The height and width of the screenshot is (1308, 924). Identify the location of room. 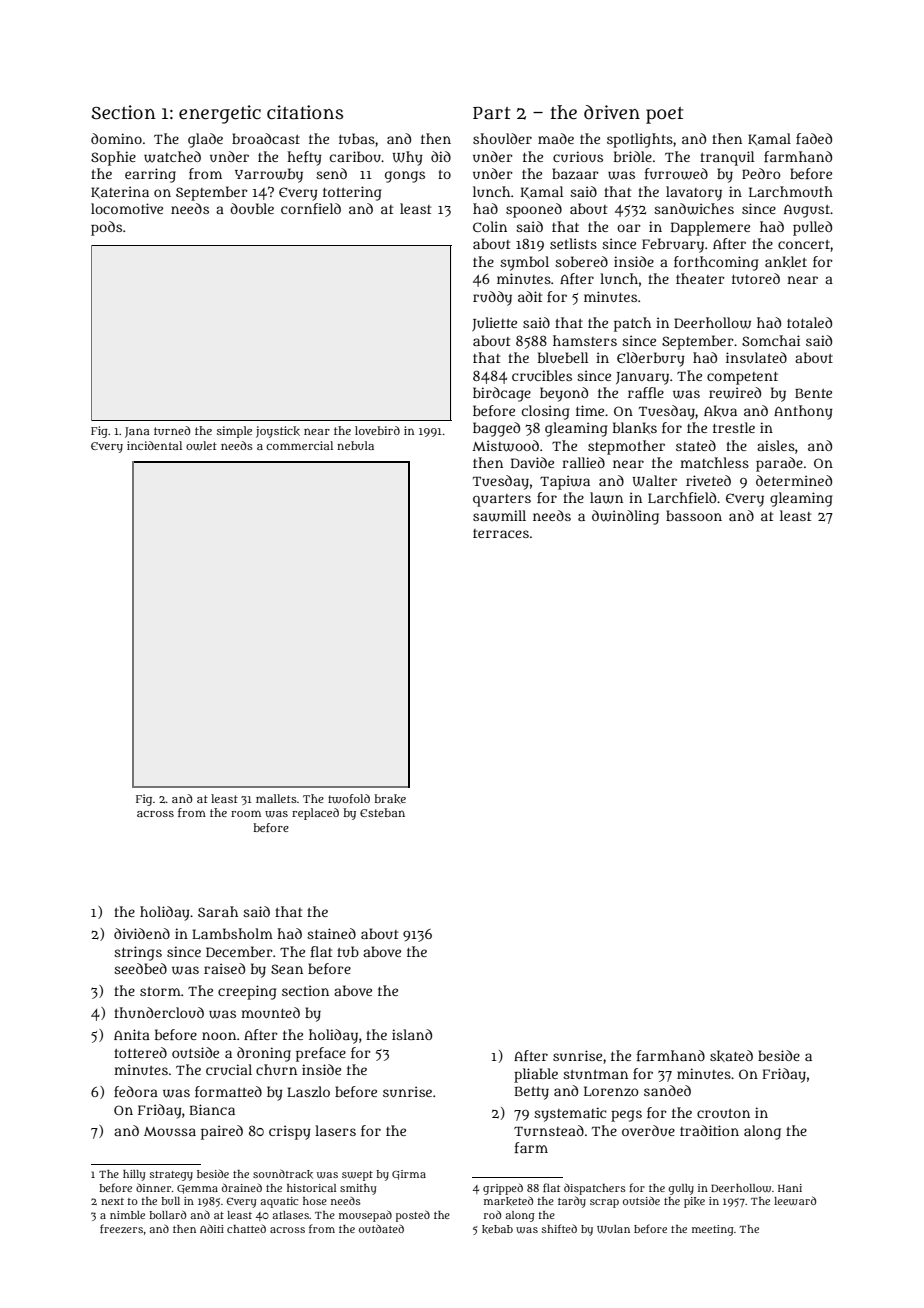
(246, 813).
